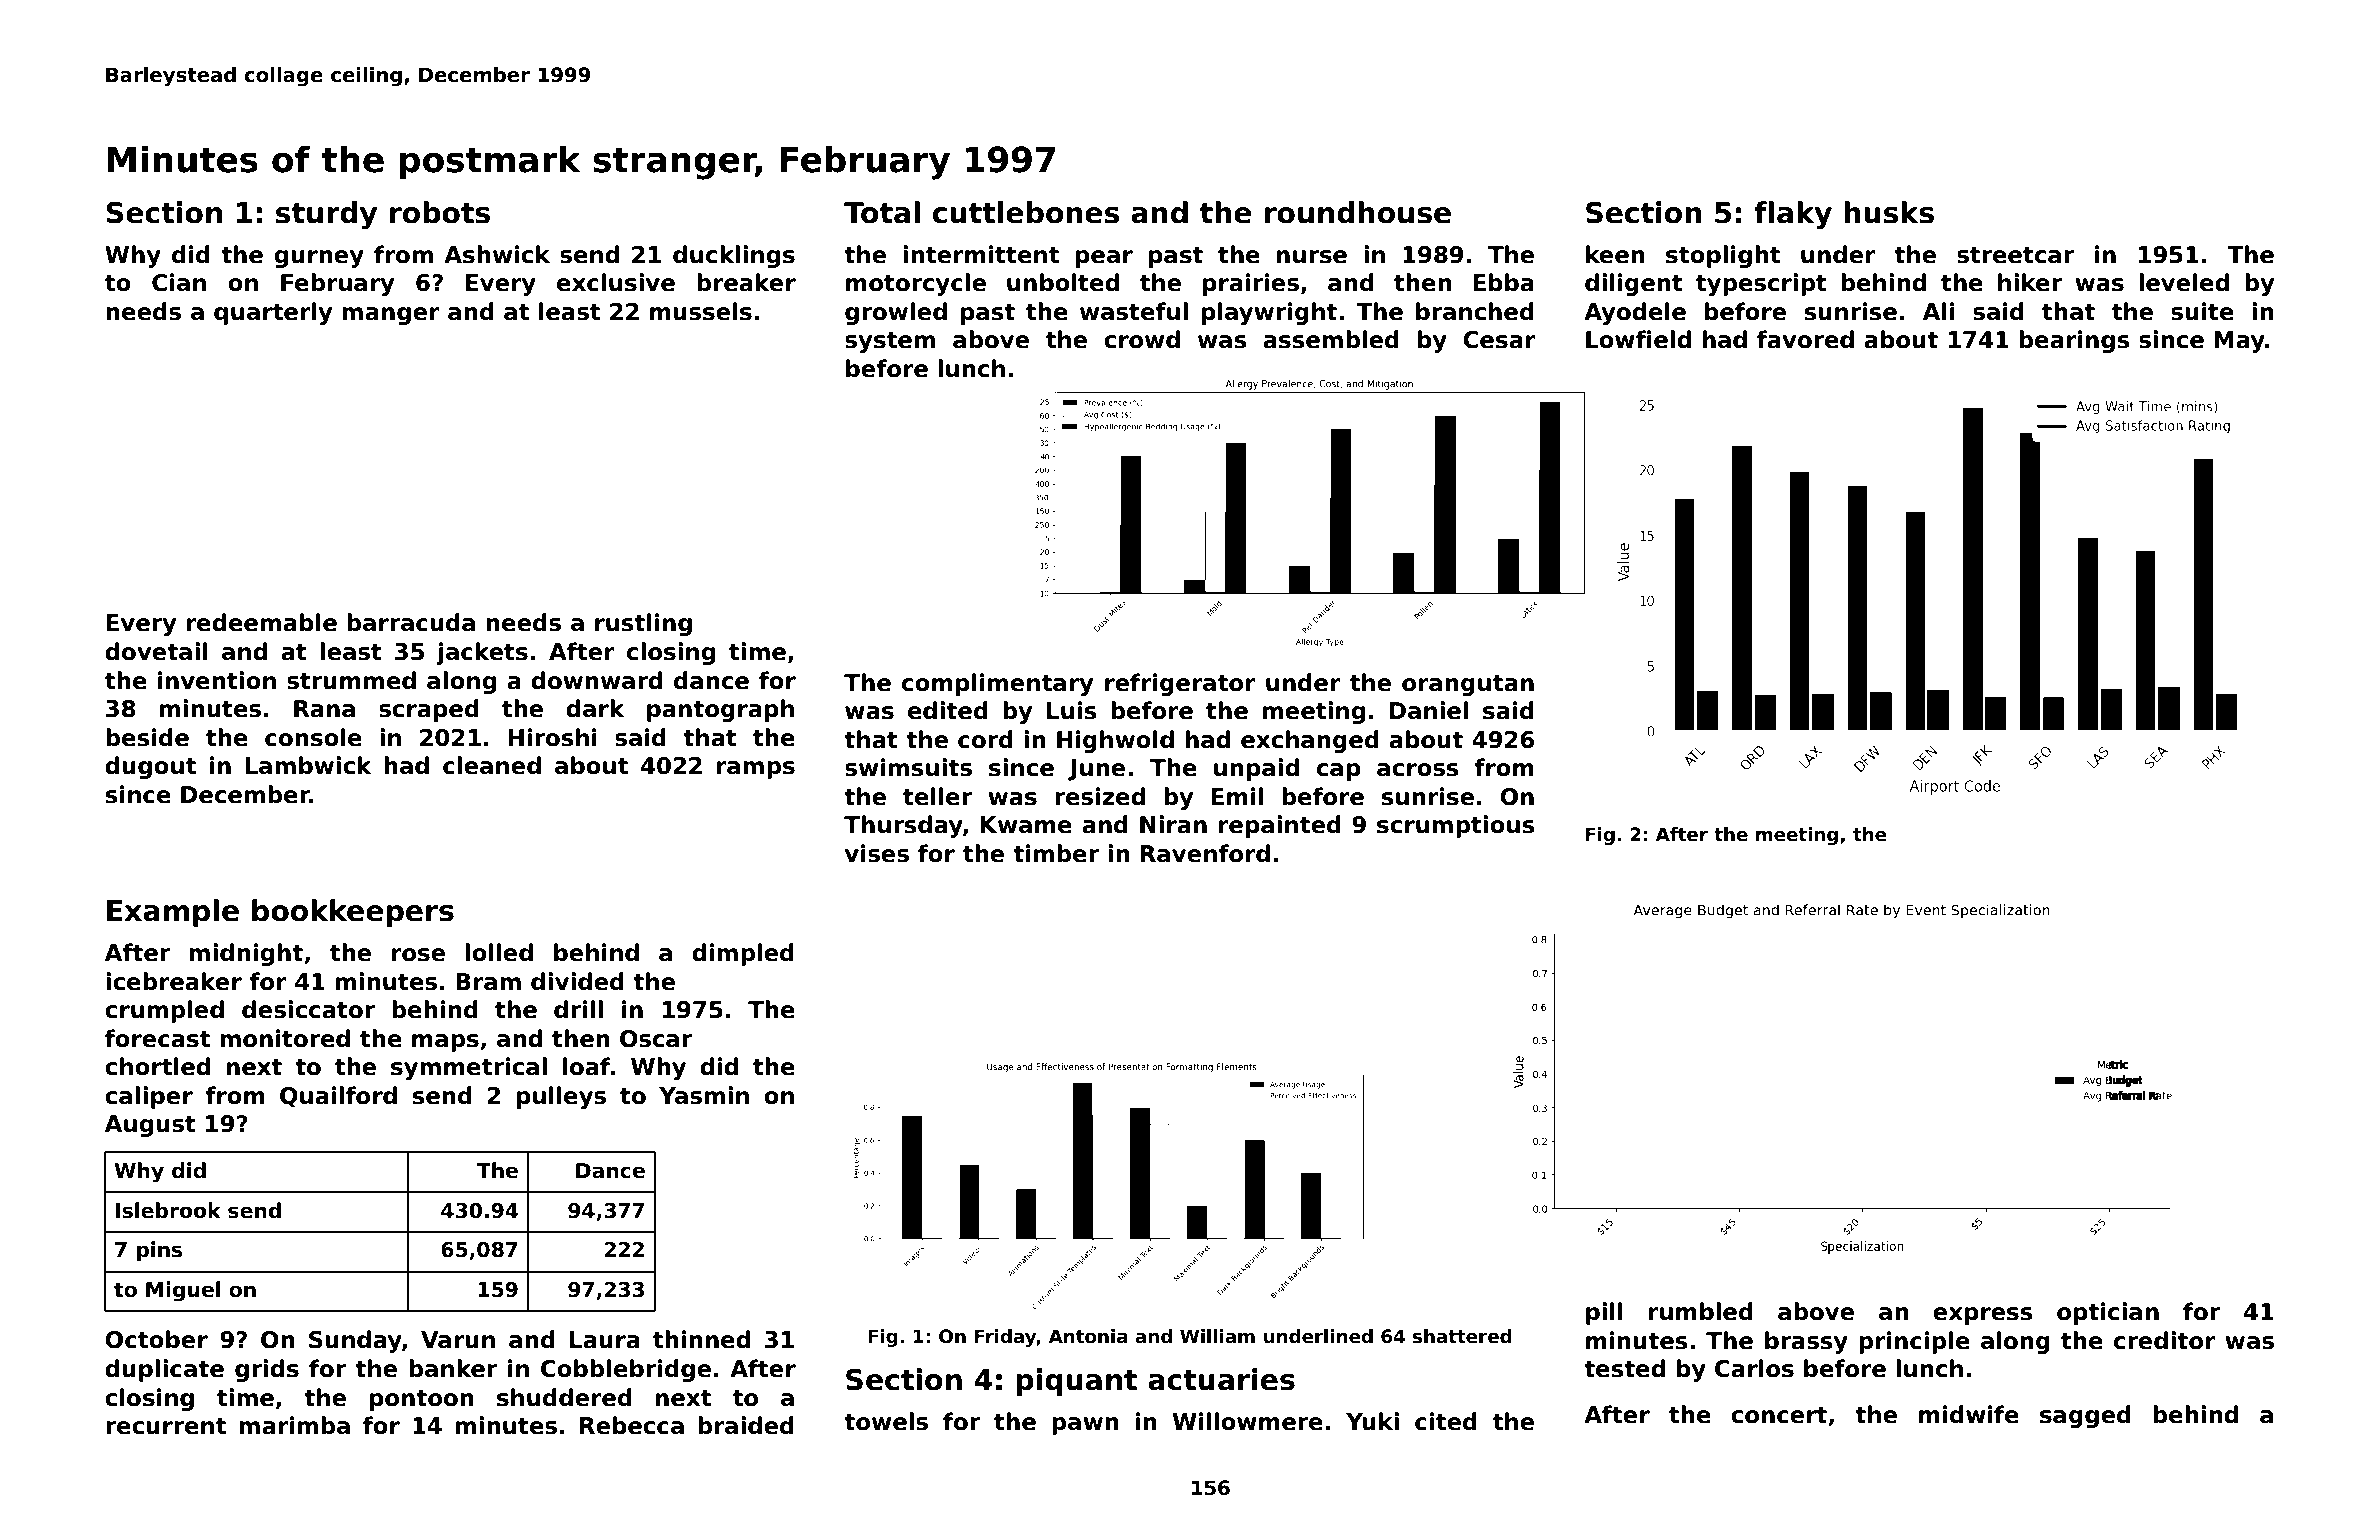 The width and height of the screenshot is (2380, 1540). What do you see at coordinates (1456, 826) in the screenshot?
I see `scrumptious` at bounding box center [1456, 826].
